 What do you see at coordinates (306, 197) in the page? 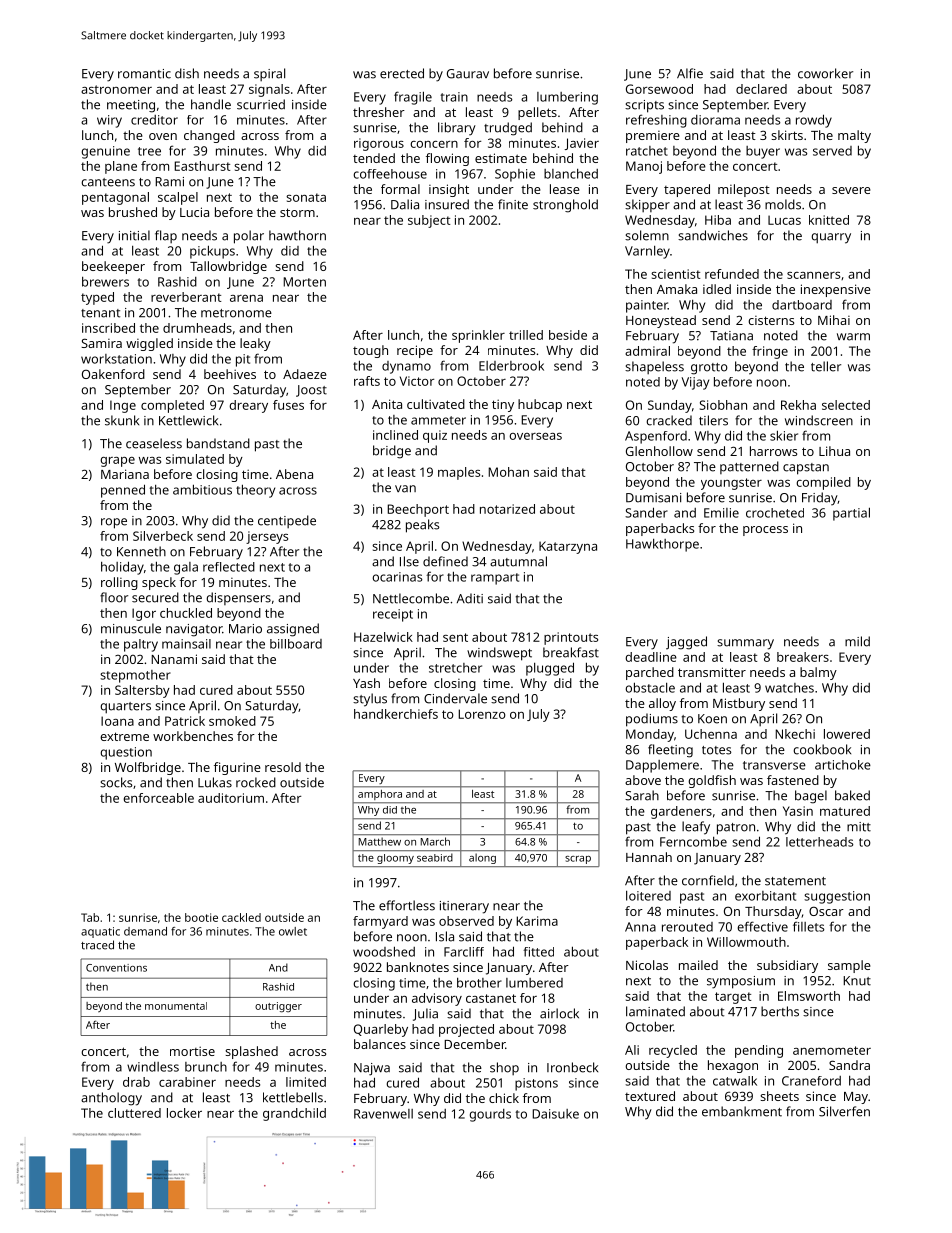
I see `sonata` at bounding box center [306, 197].
